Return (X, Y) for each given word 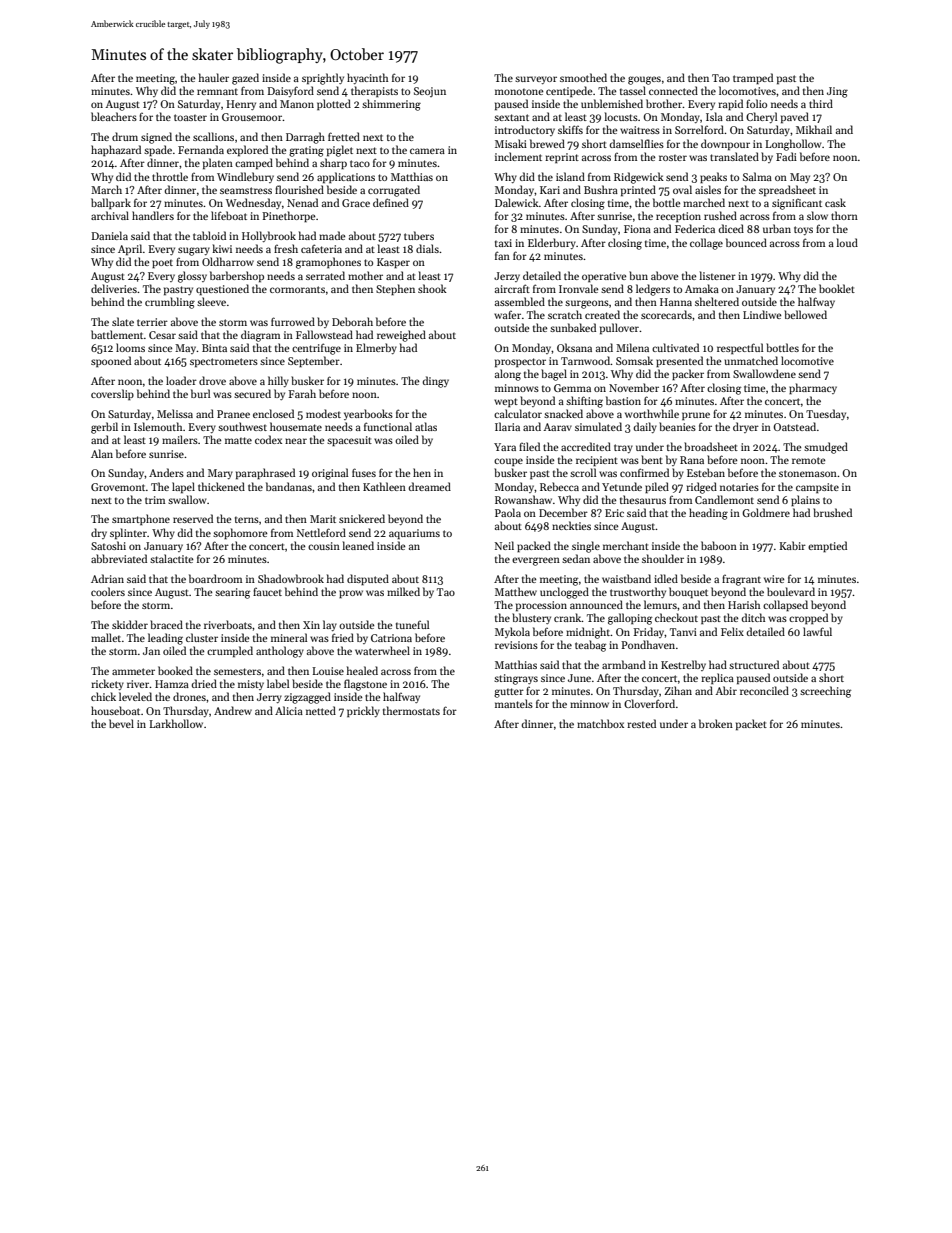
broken (716, 723)
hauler (214, 77)
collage (706, 244)
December (563, 512)
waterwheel (382, 650)
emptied (827, 547)
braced (166, 624)
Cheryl (761, 117)
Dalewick (517, 202)
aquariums (414, 534)
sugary (194, 251)
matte (238, 440)
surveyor (536, 80)
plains (805, 501)
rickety (107, 684)
